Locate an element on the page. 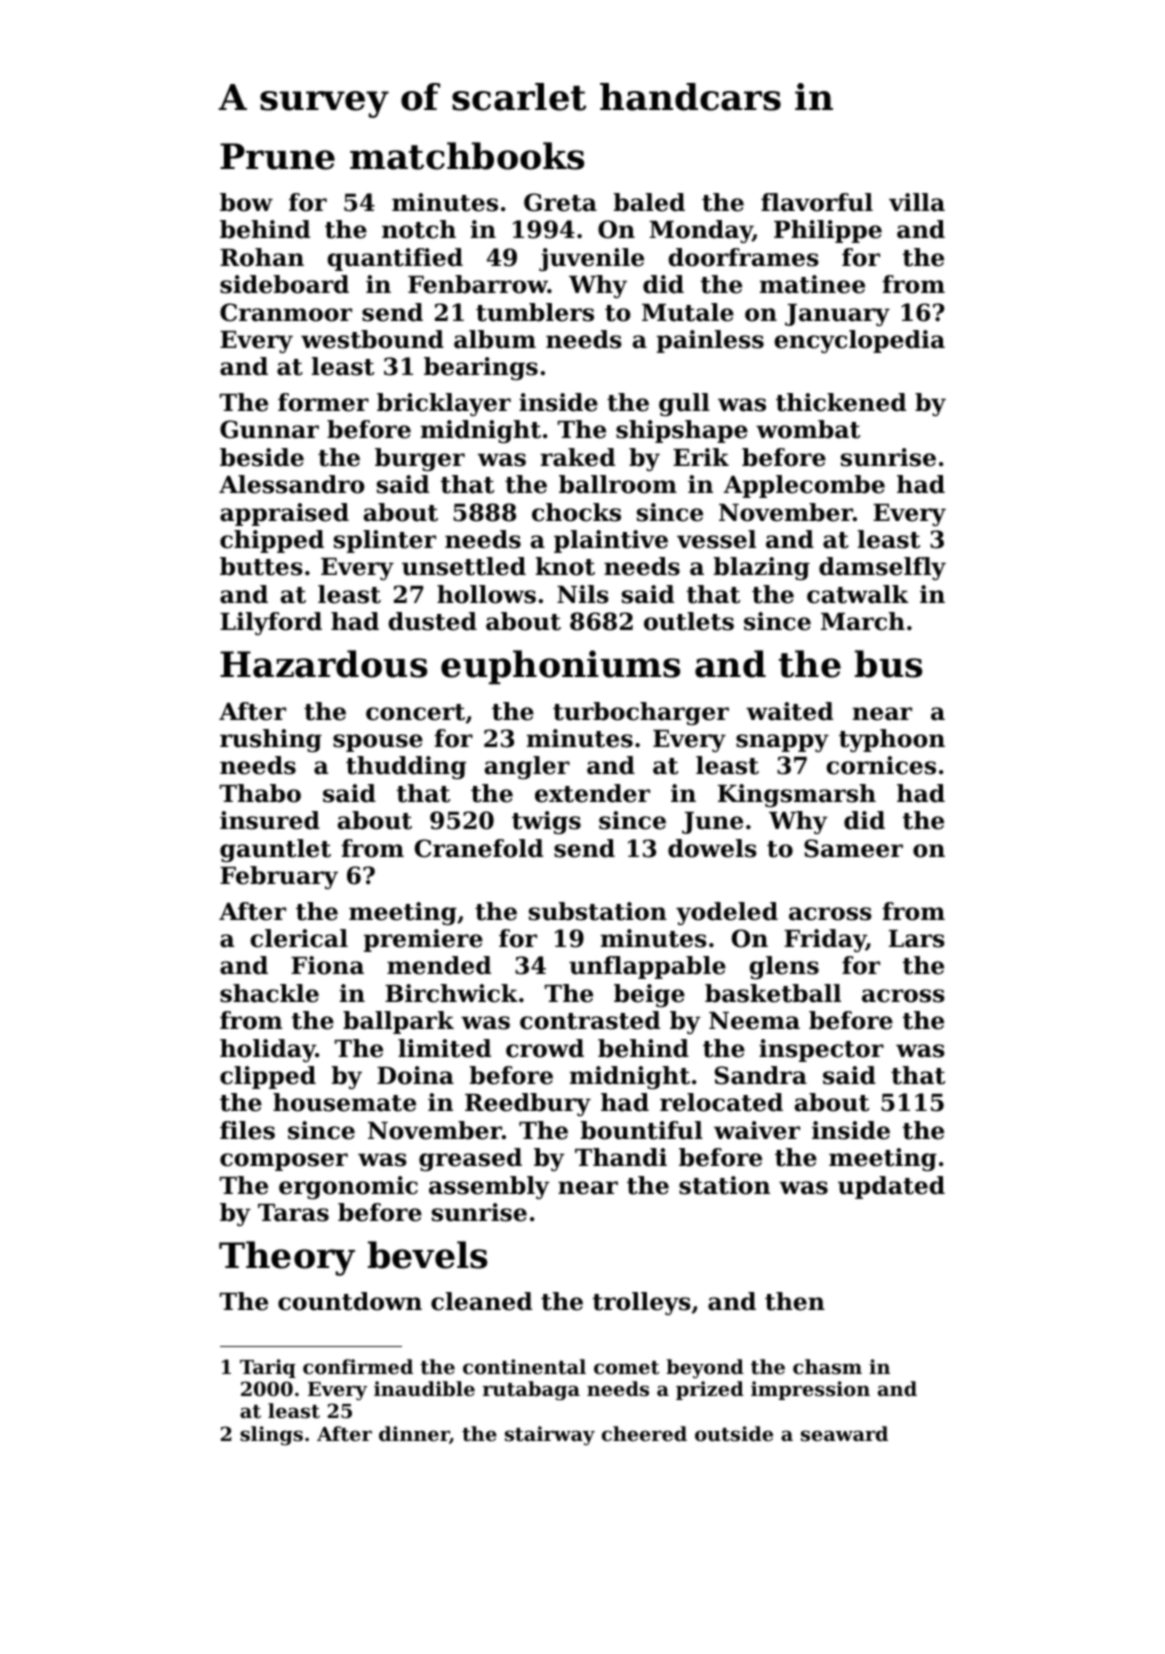  villa is located at coordinates (917, 202).
